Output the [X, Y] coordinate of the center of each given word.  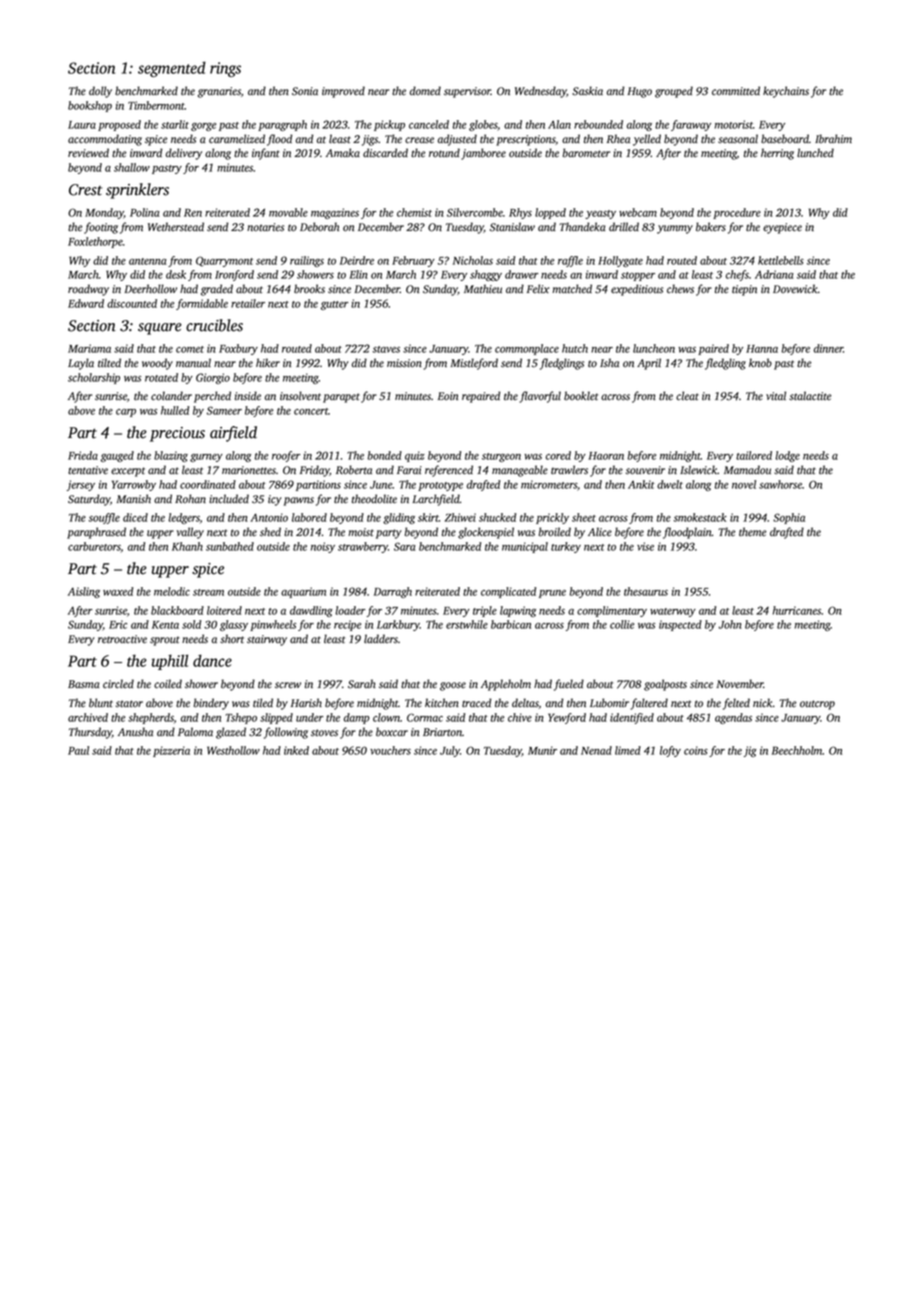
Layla [81, 364]
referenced [449, 471]
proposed [119, 125]
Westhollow [233, 750]
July [450, 751]
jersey [81, 485]
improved [343, 92]
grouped [674, 92]
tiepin [744, 290]
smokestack [700, 517]
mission [404, 363]
